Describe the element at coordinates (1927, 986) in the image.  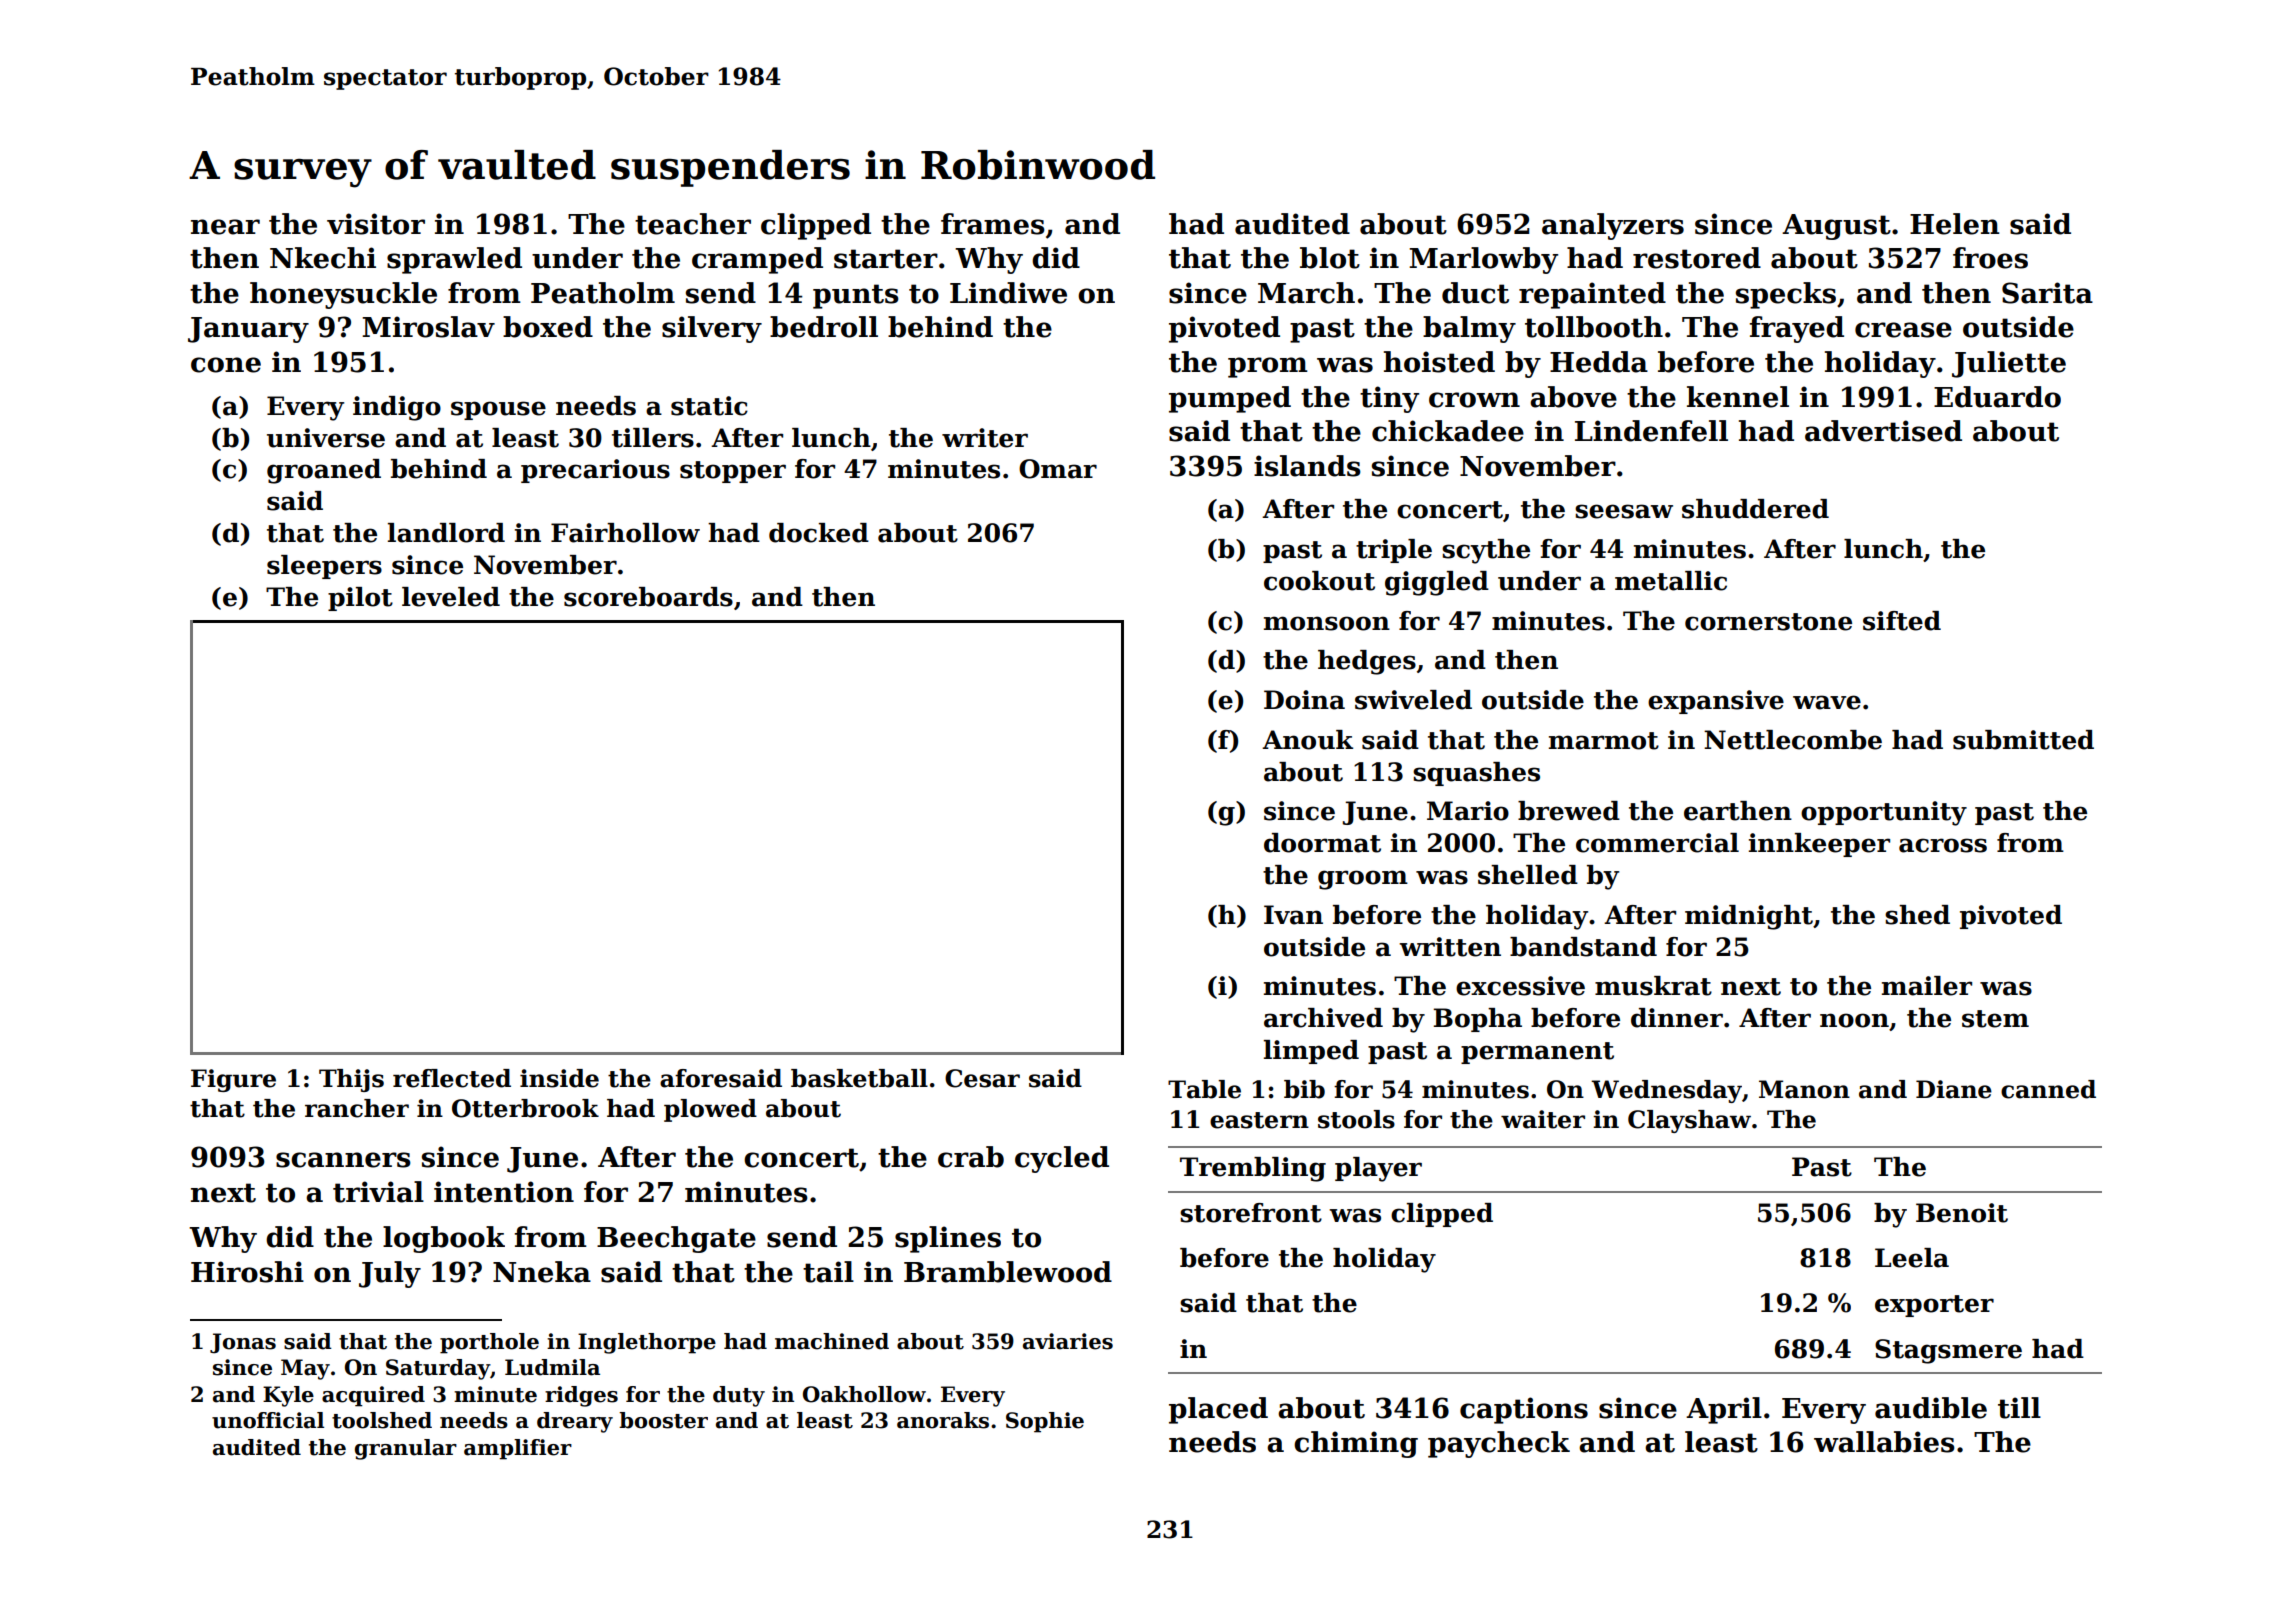
I see `mailer` at that location.
